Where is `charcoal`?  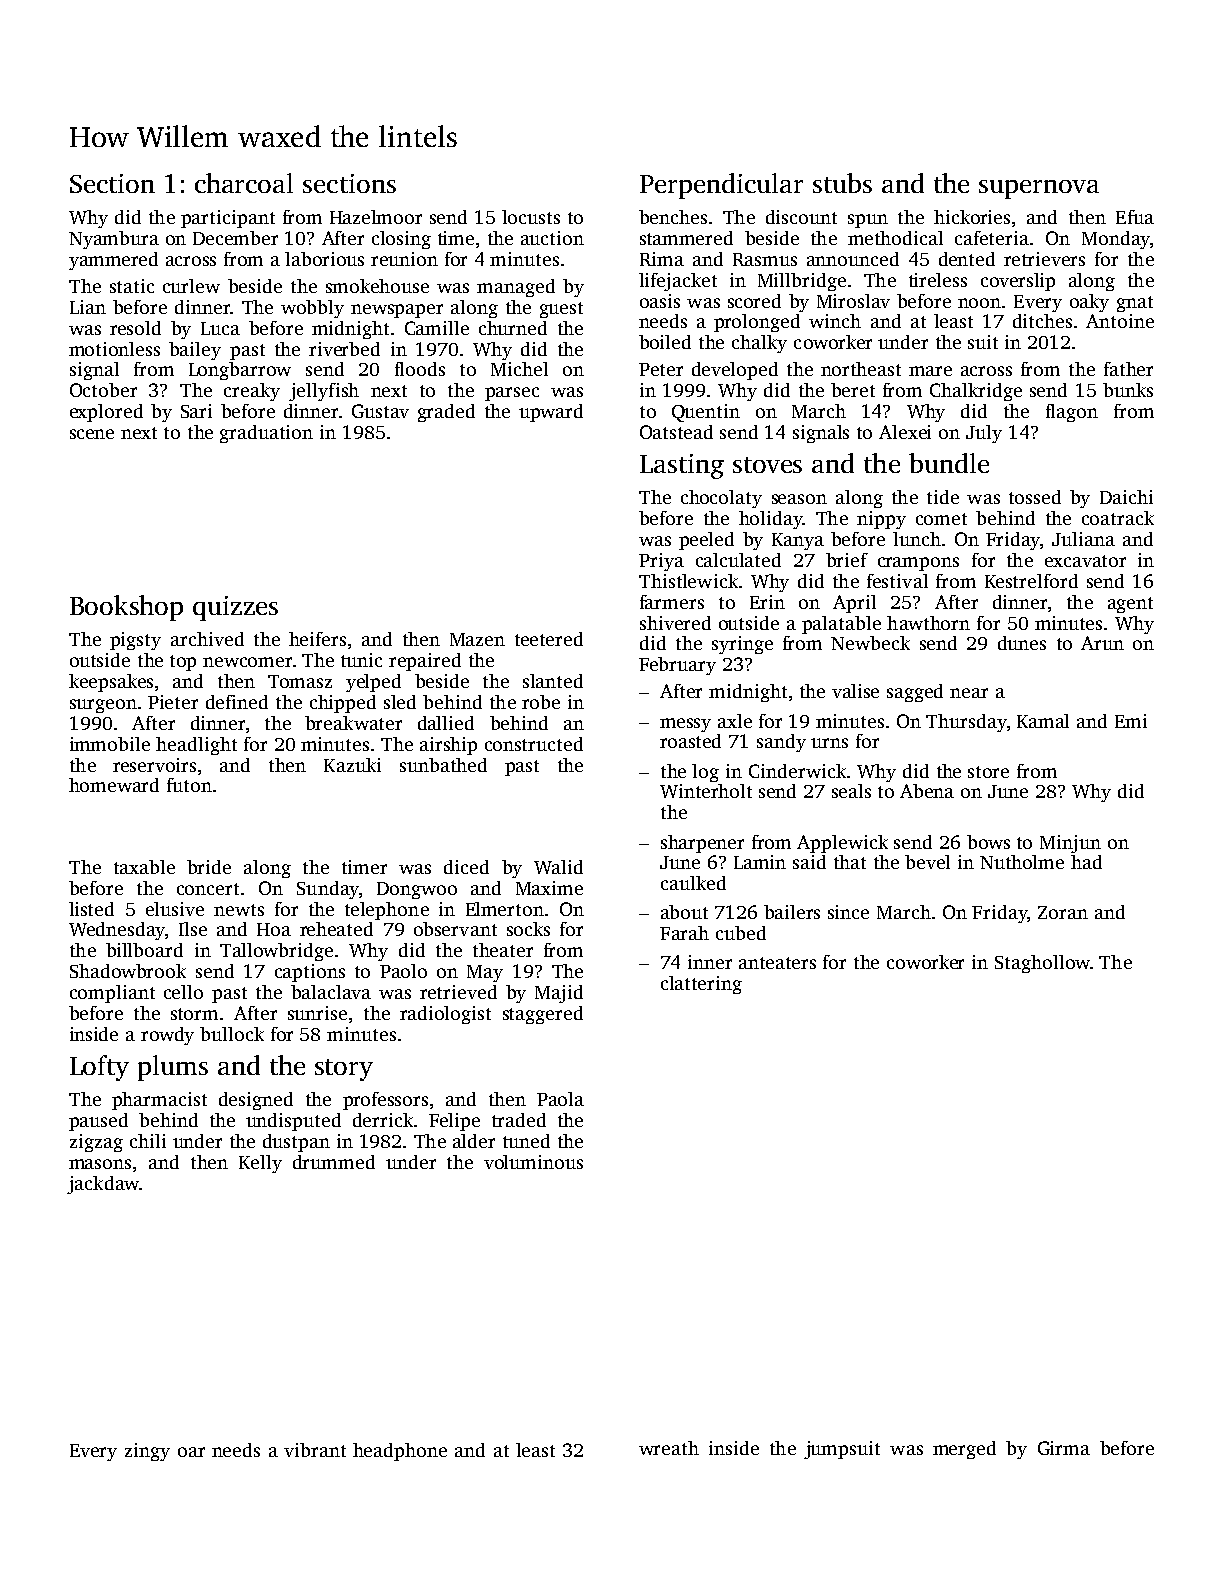 charcoal is located at coordinates (244, 183).
